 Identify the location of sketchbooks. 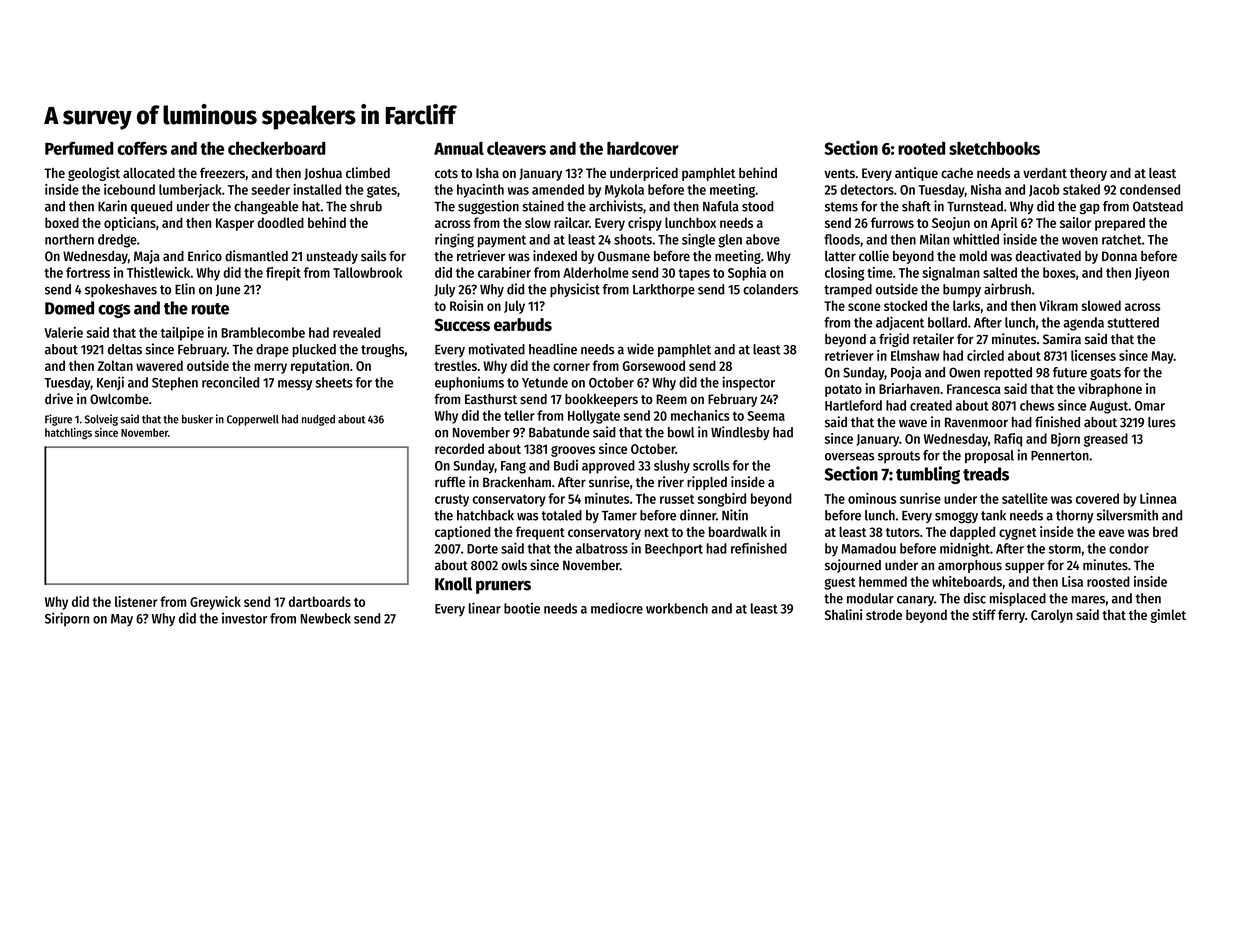
(994, 148).
